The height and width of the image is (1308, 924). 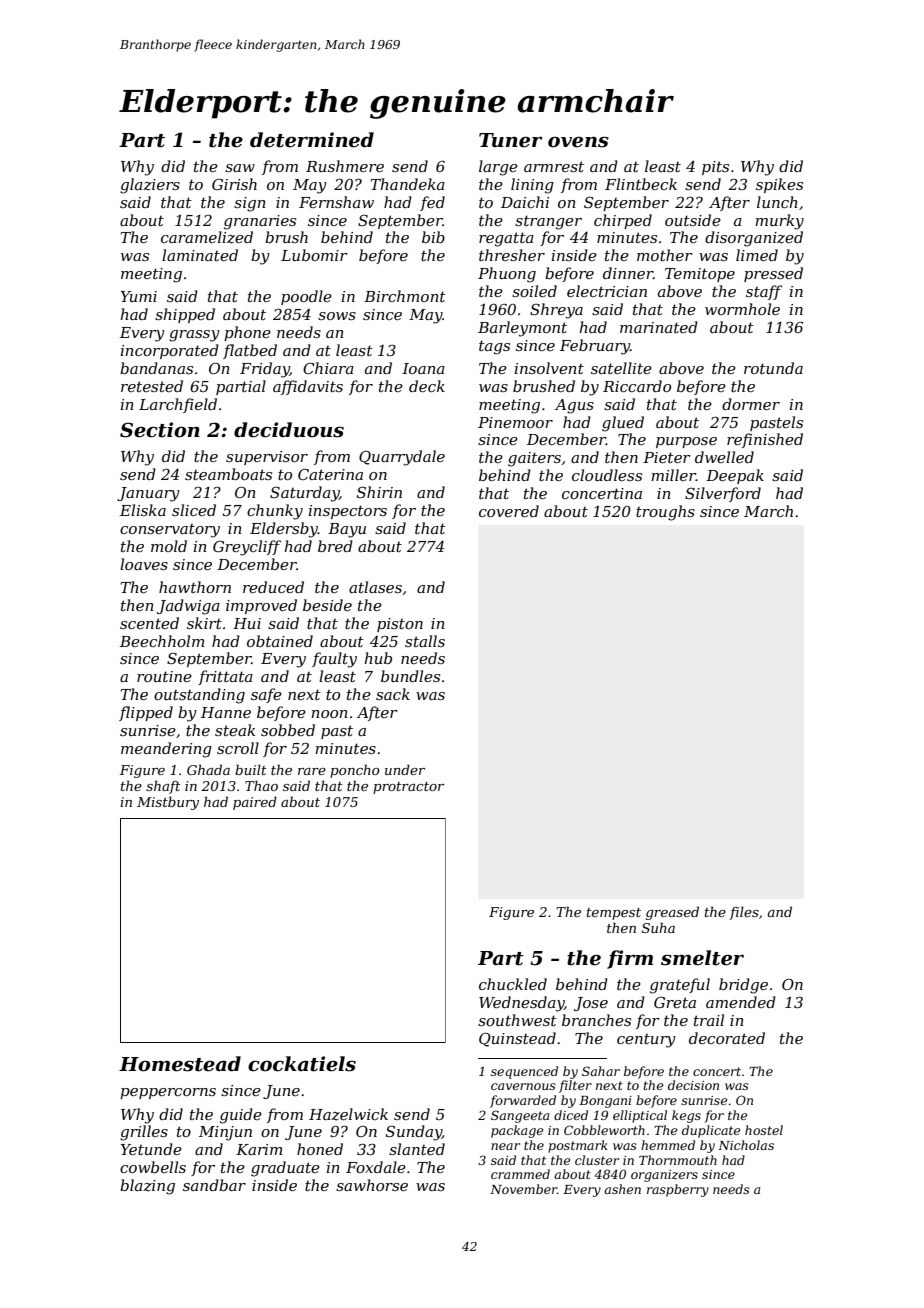 I want to click on atlases, so click(x=375, y=587).
